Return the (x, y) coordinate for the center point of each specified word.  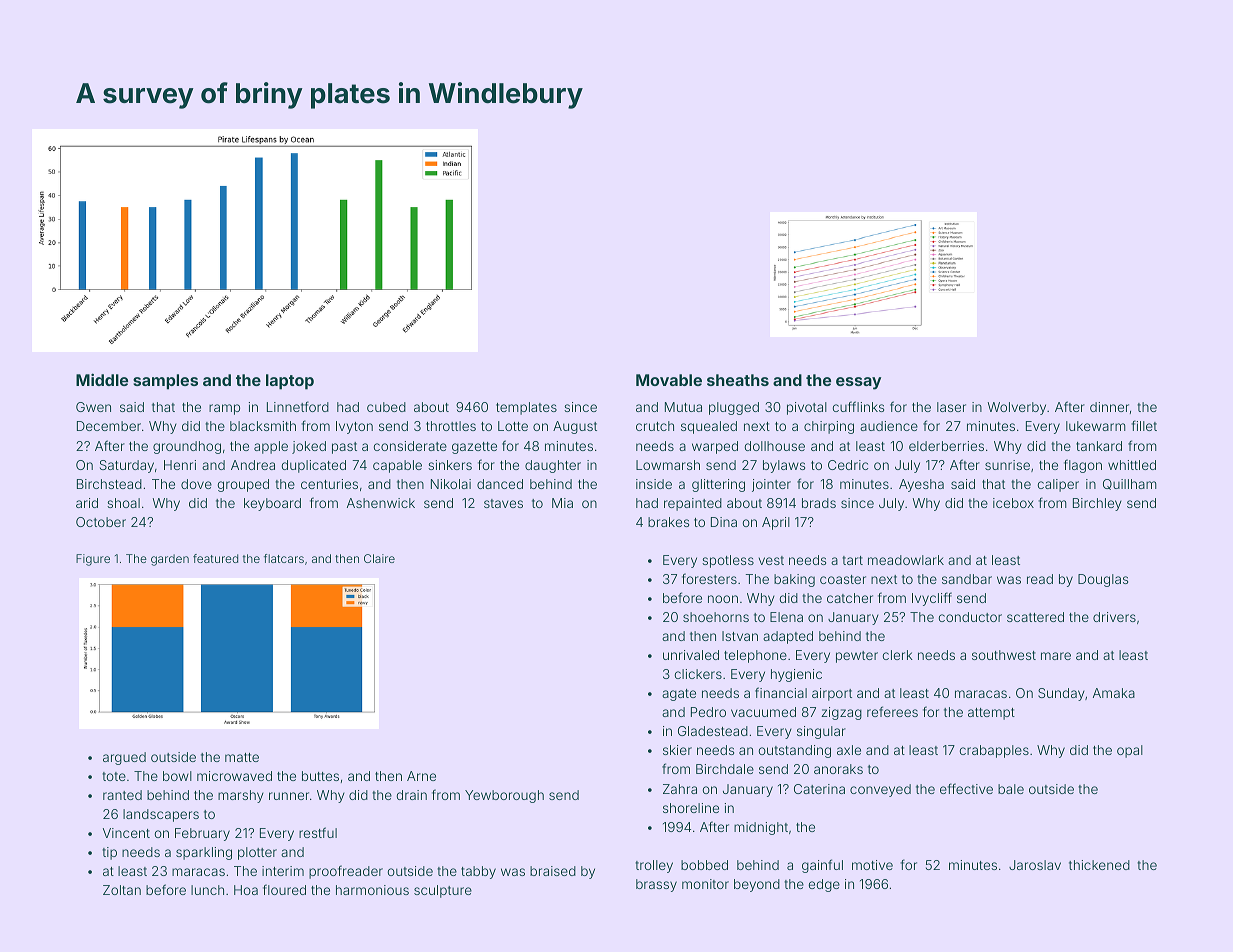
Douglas (1103, 580)
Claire (379, 558)
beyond (757, 885)
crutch (655, 426)
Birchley (1097, 504)
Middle (102, 379)
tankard (1099, 446)
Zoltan (122, 890)
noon (723, 599)
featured (215, 558)
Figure (93, 560)
